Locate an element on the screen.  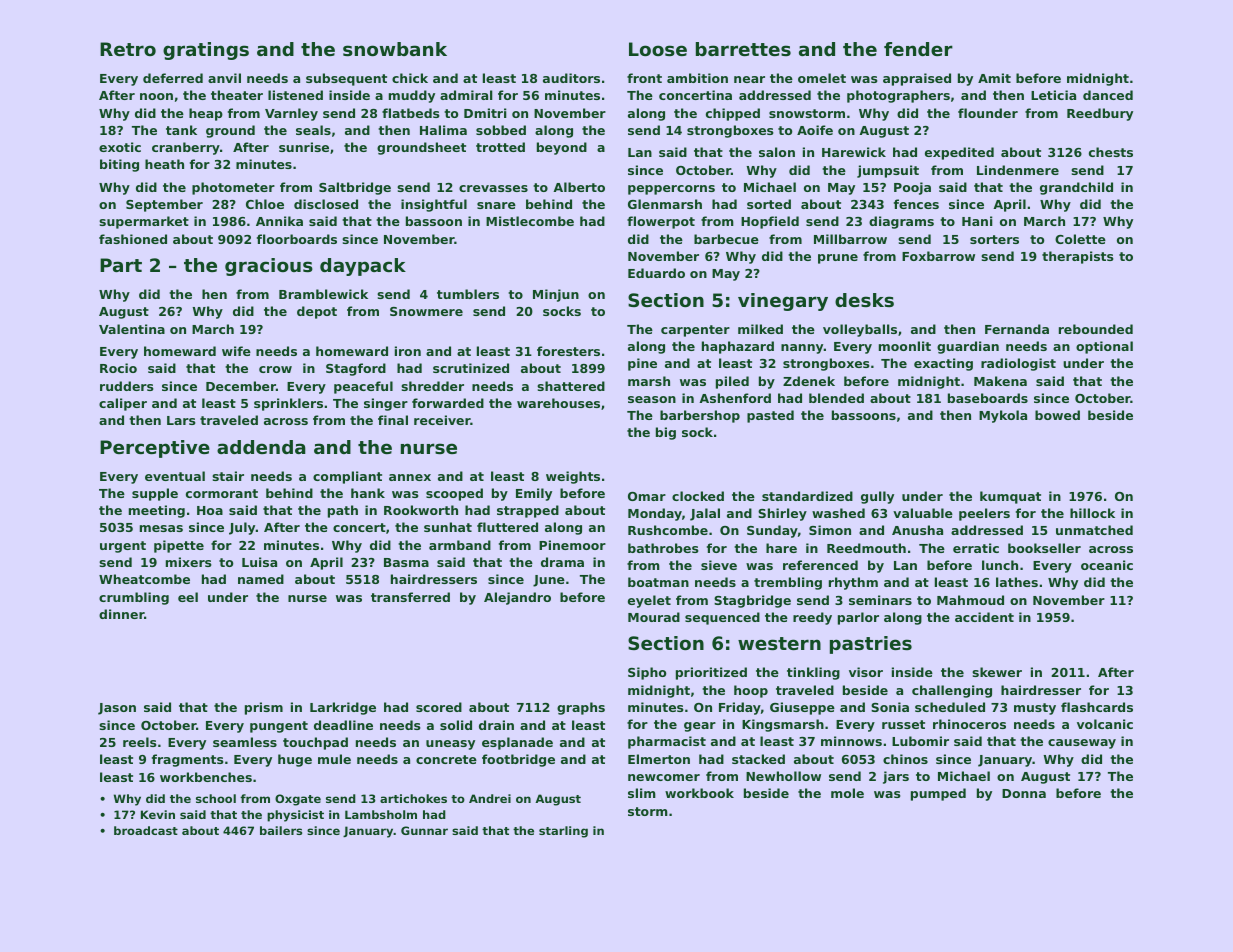
Rocio is located at coordinates (118, 368).
